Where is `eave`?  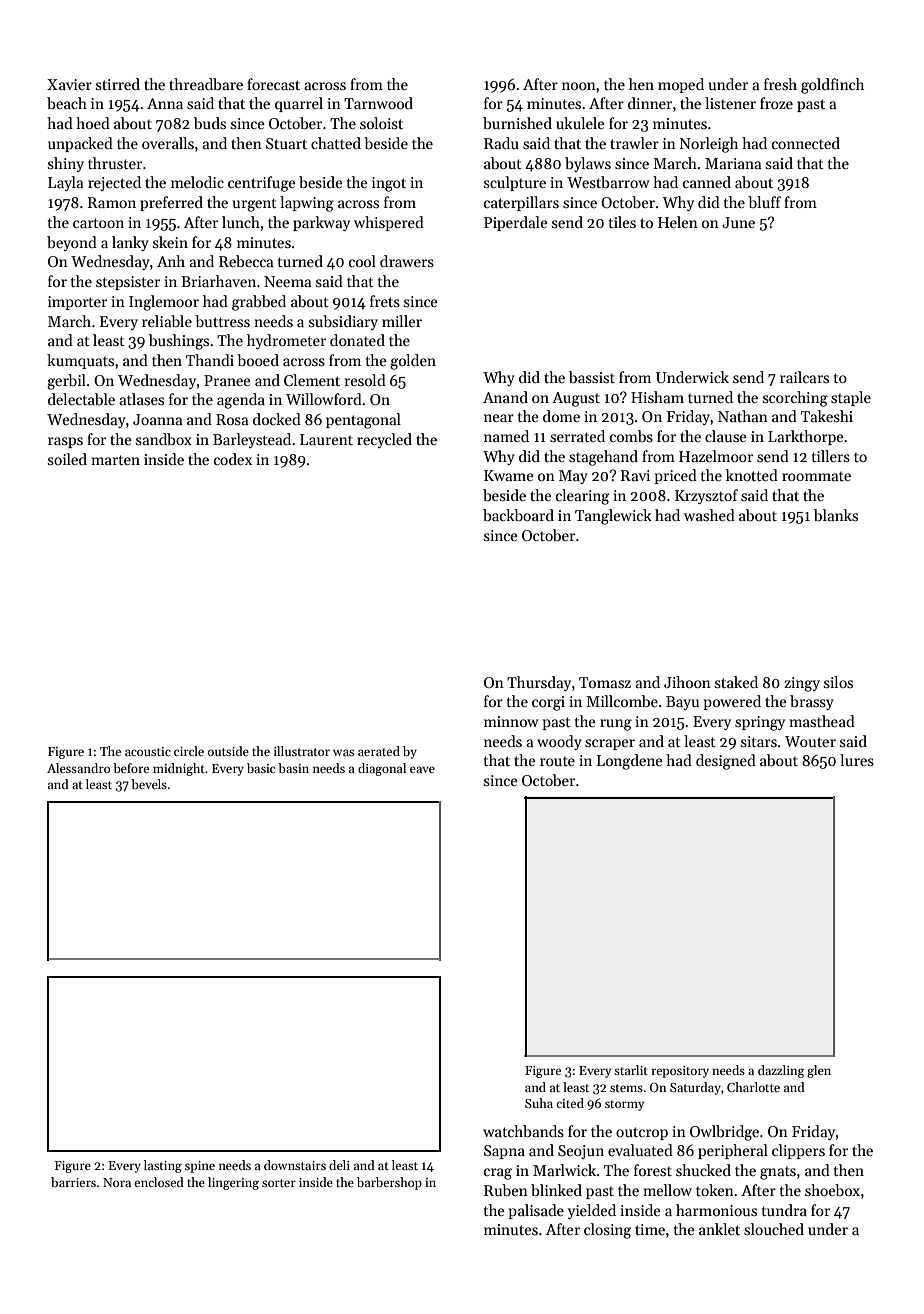 eave is located at coordinates (422, 769).
